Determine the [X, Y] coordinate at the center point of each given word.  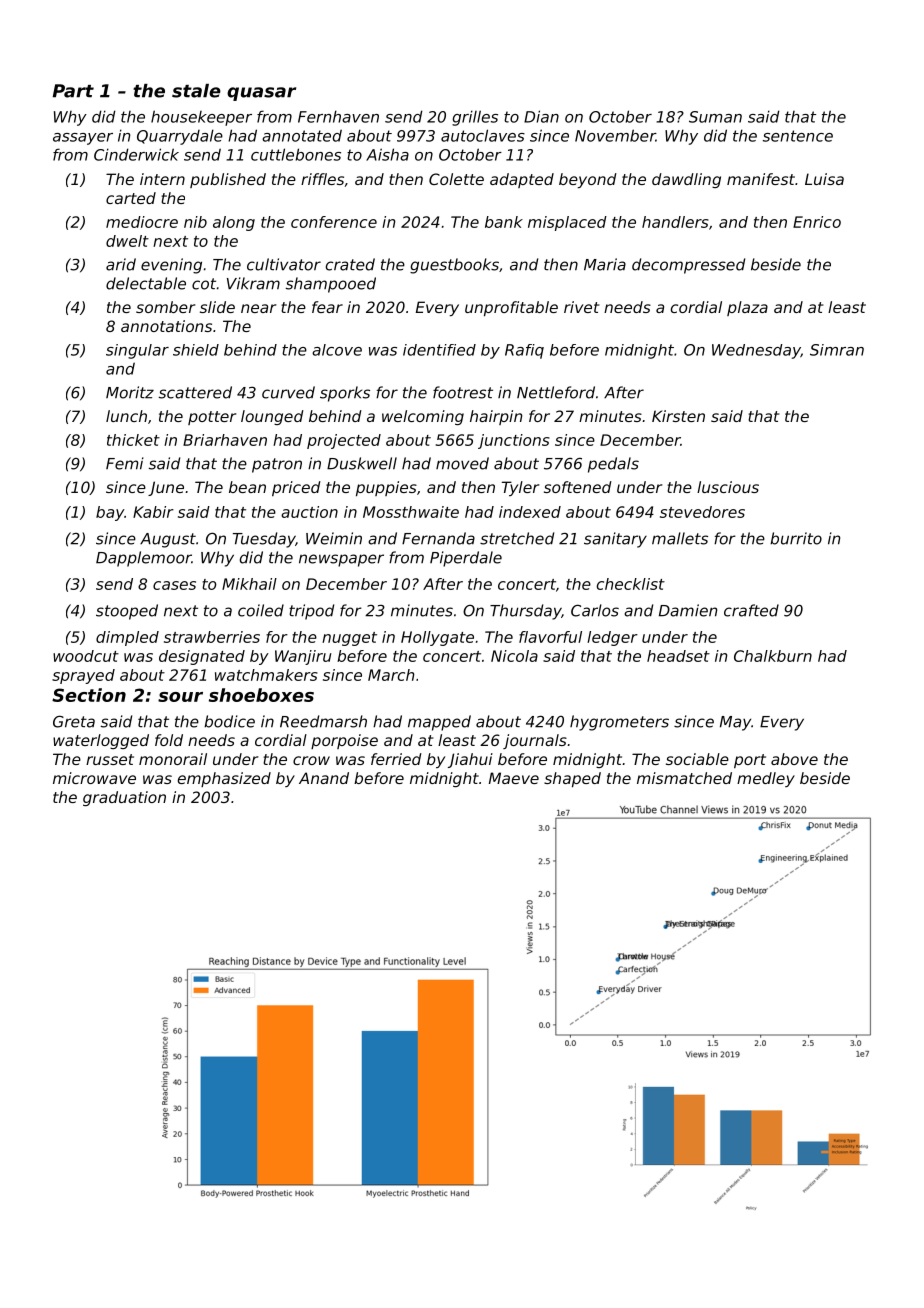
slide [217, 307]
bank [504, 222]
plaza [747, 308]
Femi [125, 463]
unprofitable [511, 308]
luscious [728, 487]
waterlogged [101, 741]
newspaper [341, 560]
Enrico [817, 222]
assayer [83, 139]
